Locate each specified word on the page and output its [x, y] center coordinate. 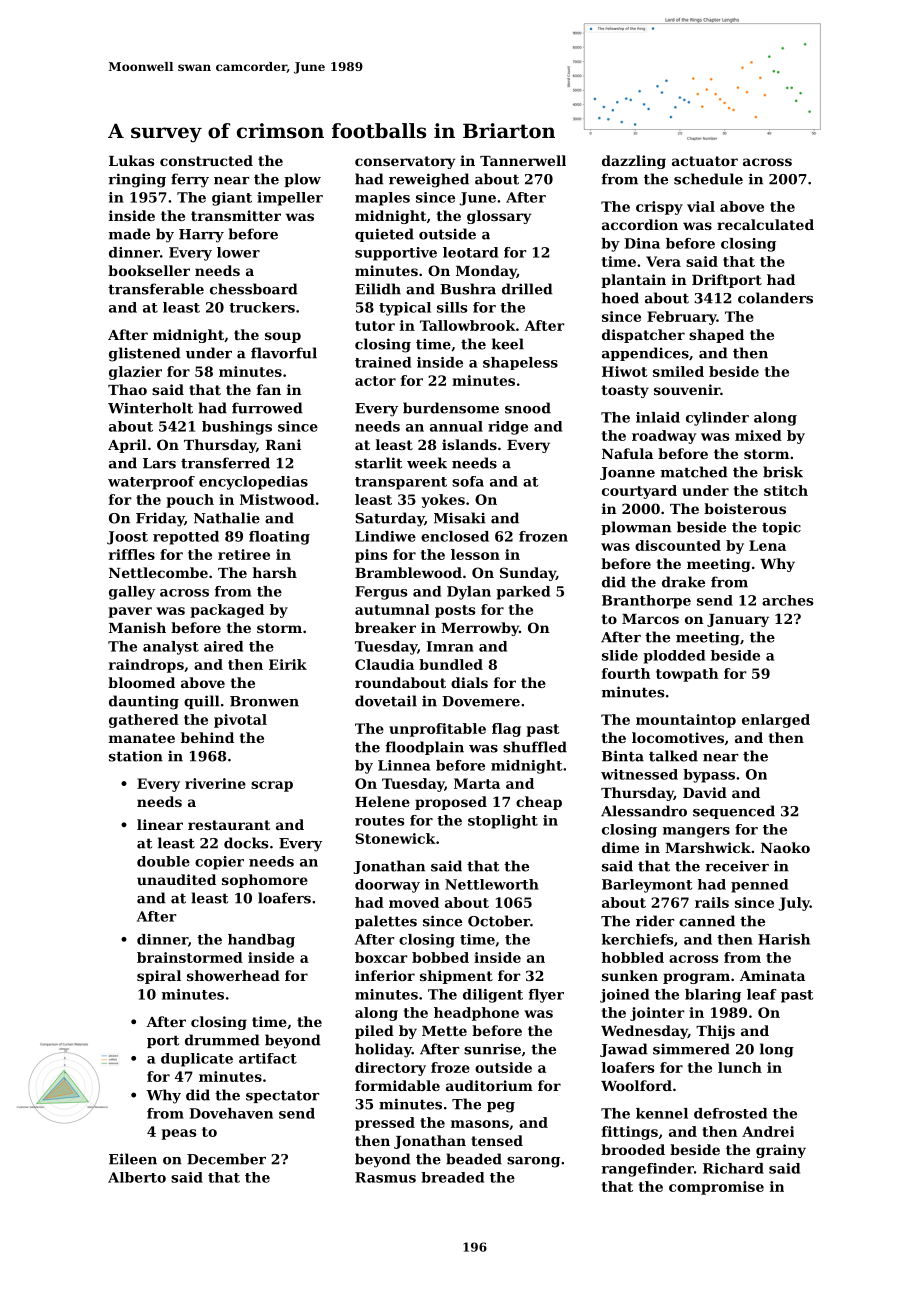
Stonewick [395, 838]
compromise [716, 1188]
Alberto [137, 1177]
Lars [159, 463]
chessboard [254, 289]
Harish [784, 939]
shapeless [520, 363]
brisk [783, 472]
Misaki [460, 518]
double [163, 861]
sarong [533, 1162]
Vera [663, 261]
